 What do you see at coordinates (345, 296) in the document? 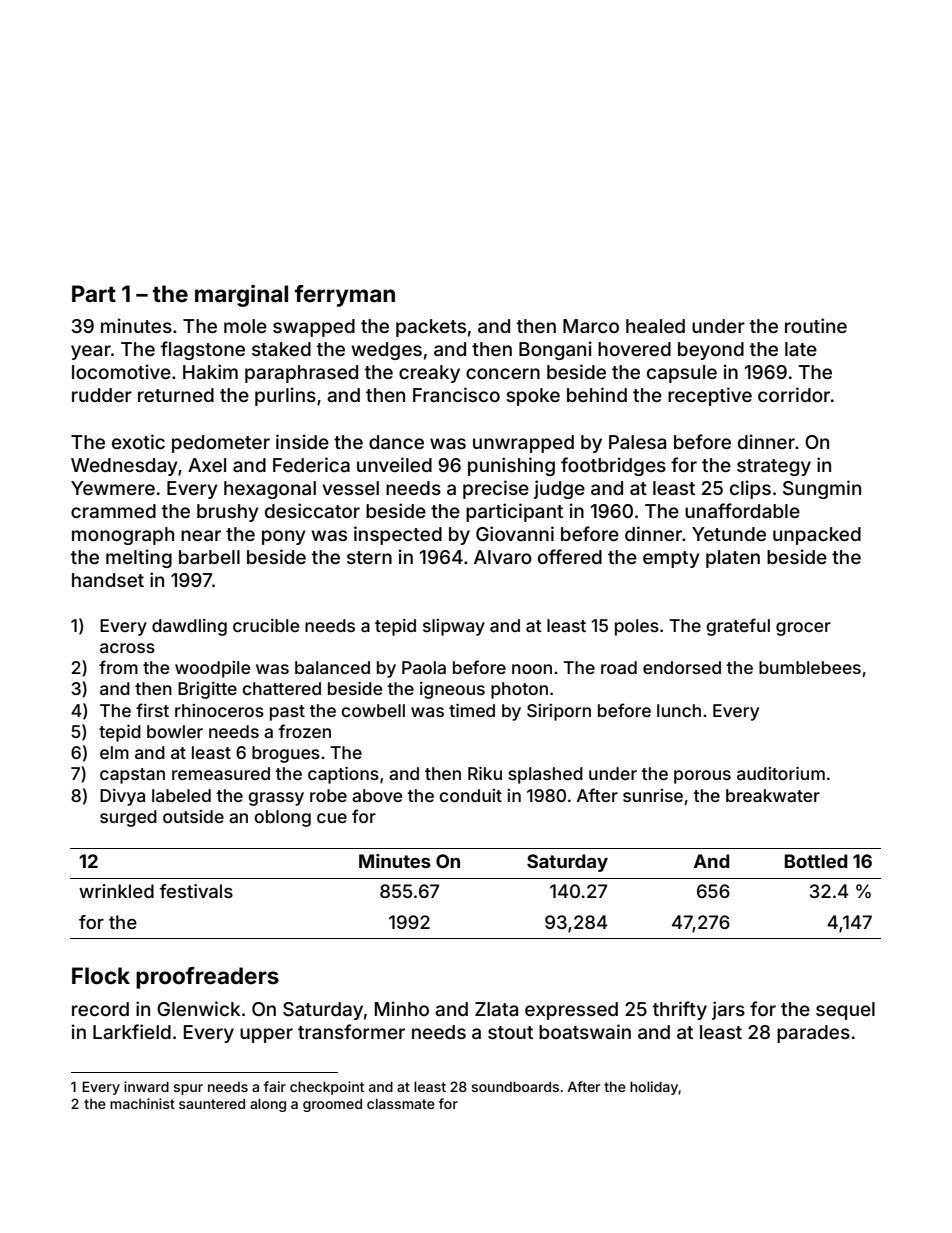
I see `ferryman` at bounding box center [345, 296].
